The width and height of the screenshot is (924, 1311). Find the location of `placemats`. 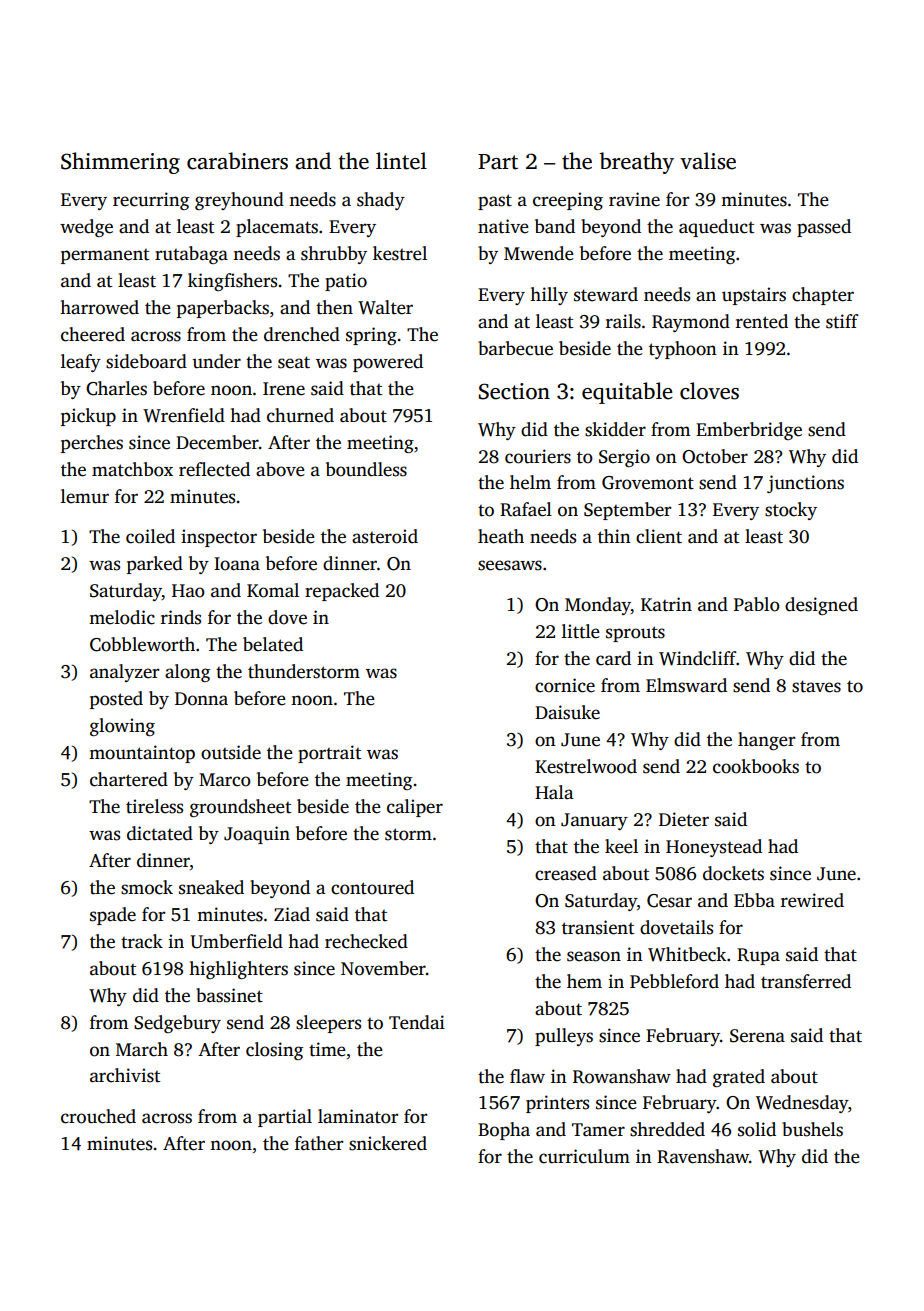

placemats is located at coordinates (277, 228).
